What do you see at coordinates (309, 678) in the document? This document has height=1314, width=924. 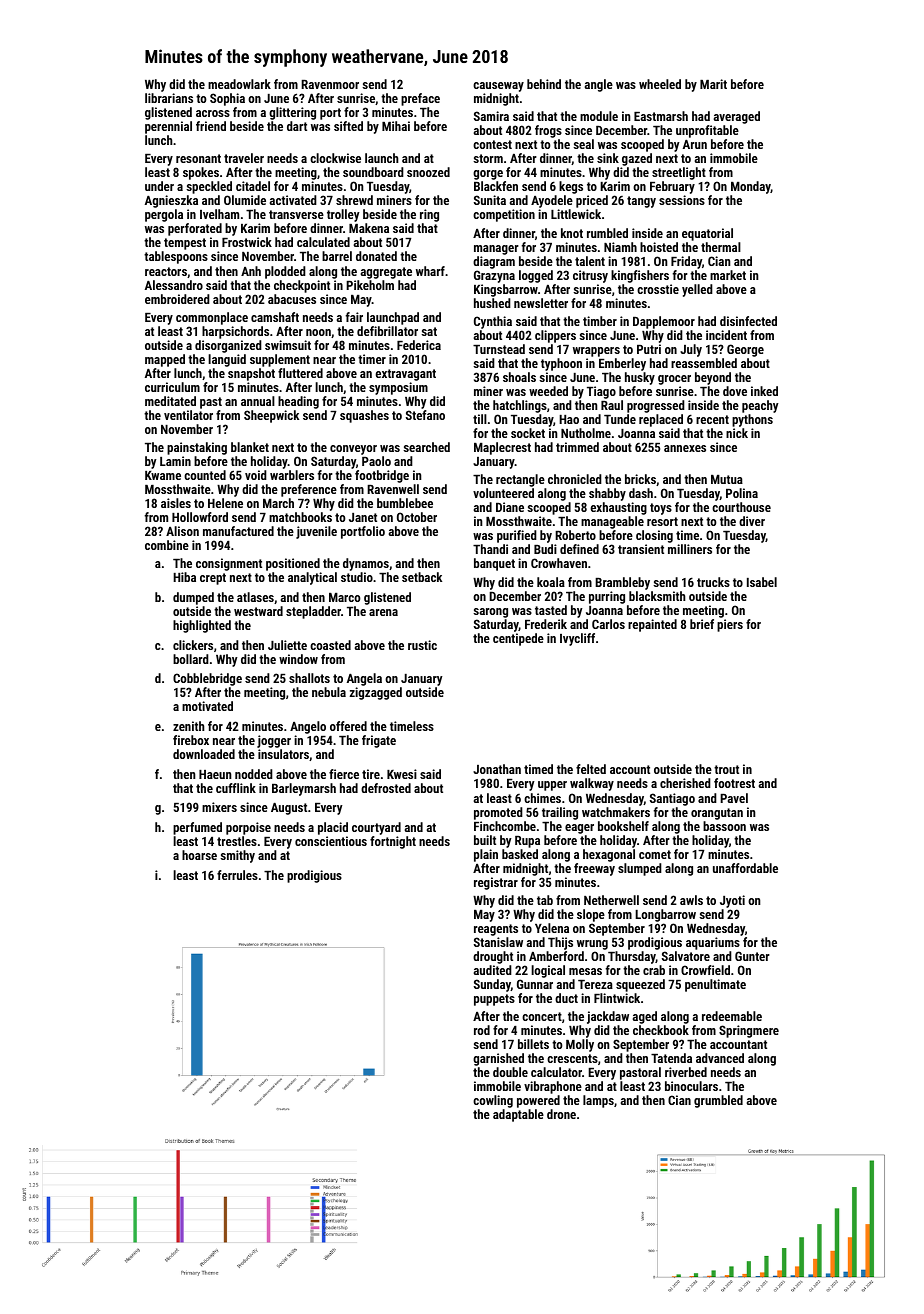 I see `shallots` at bounding box center [309, 678].
